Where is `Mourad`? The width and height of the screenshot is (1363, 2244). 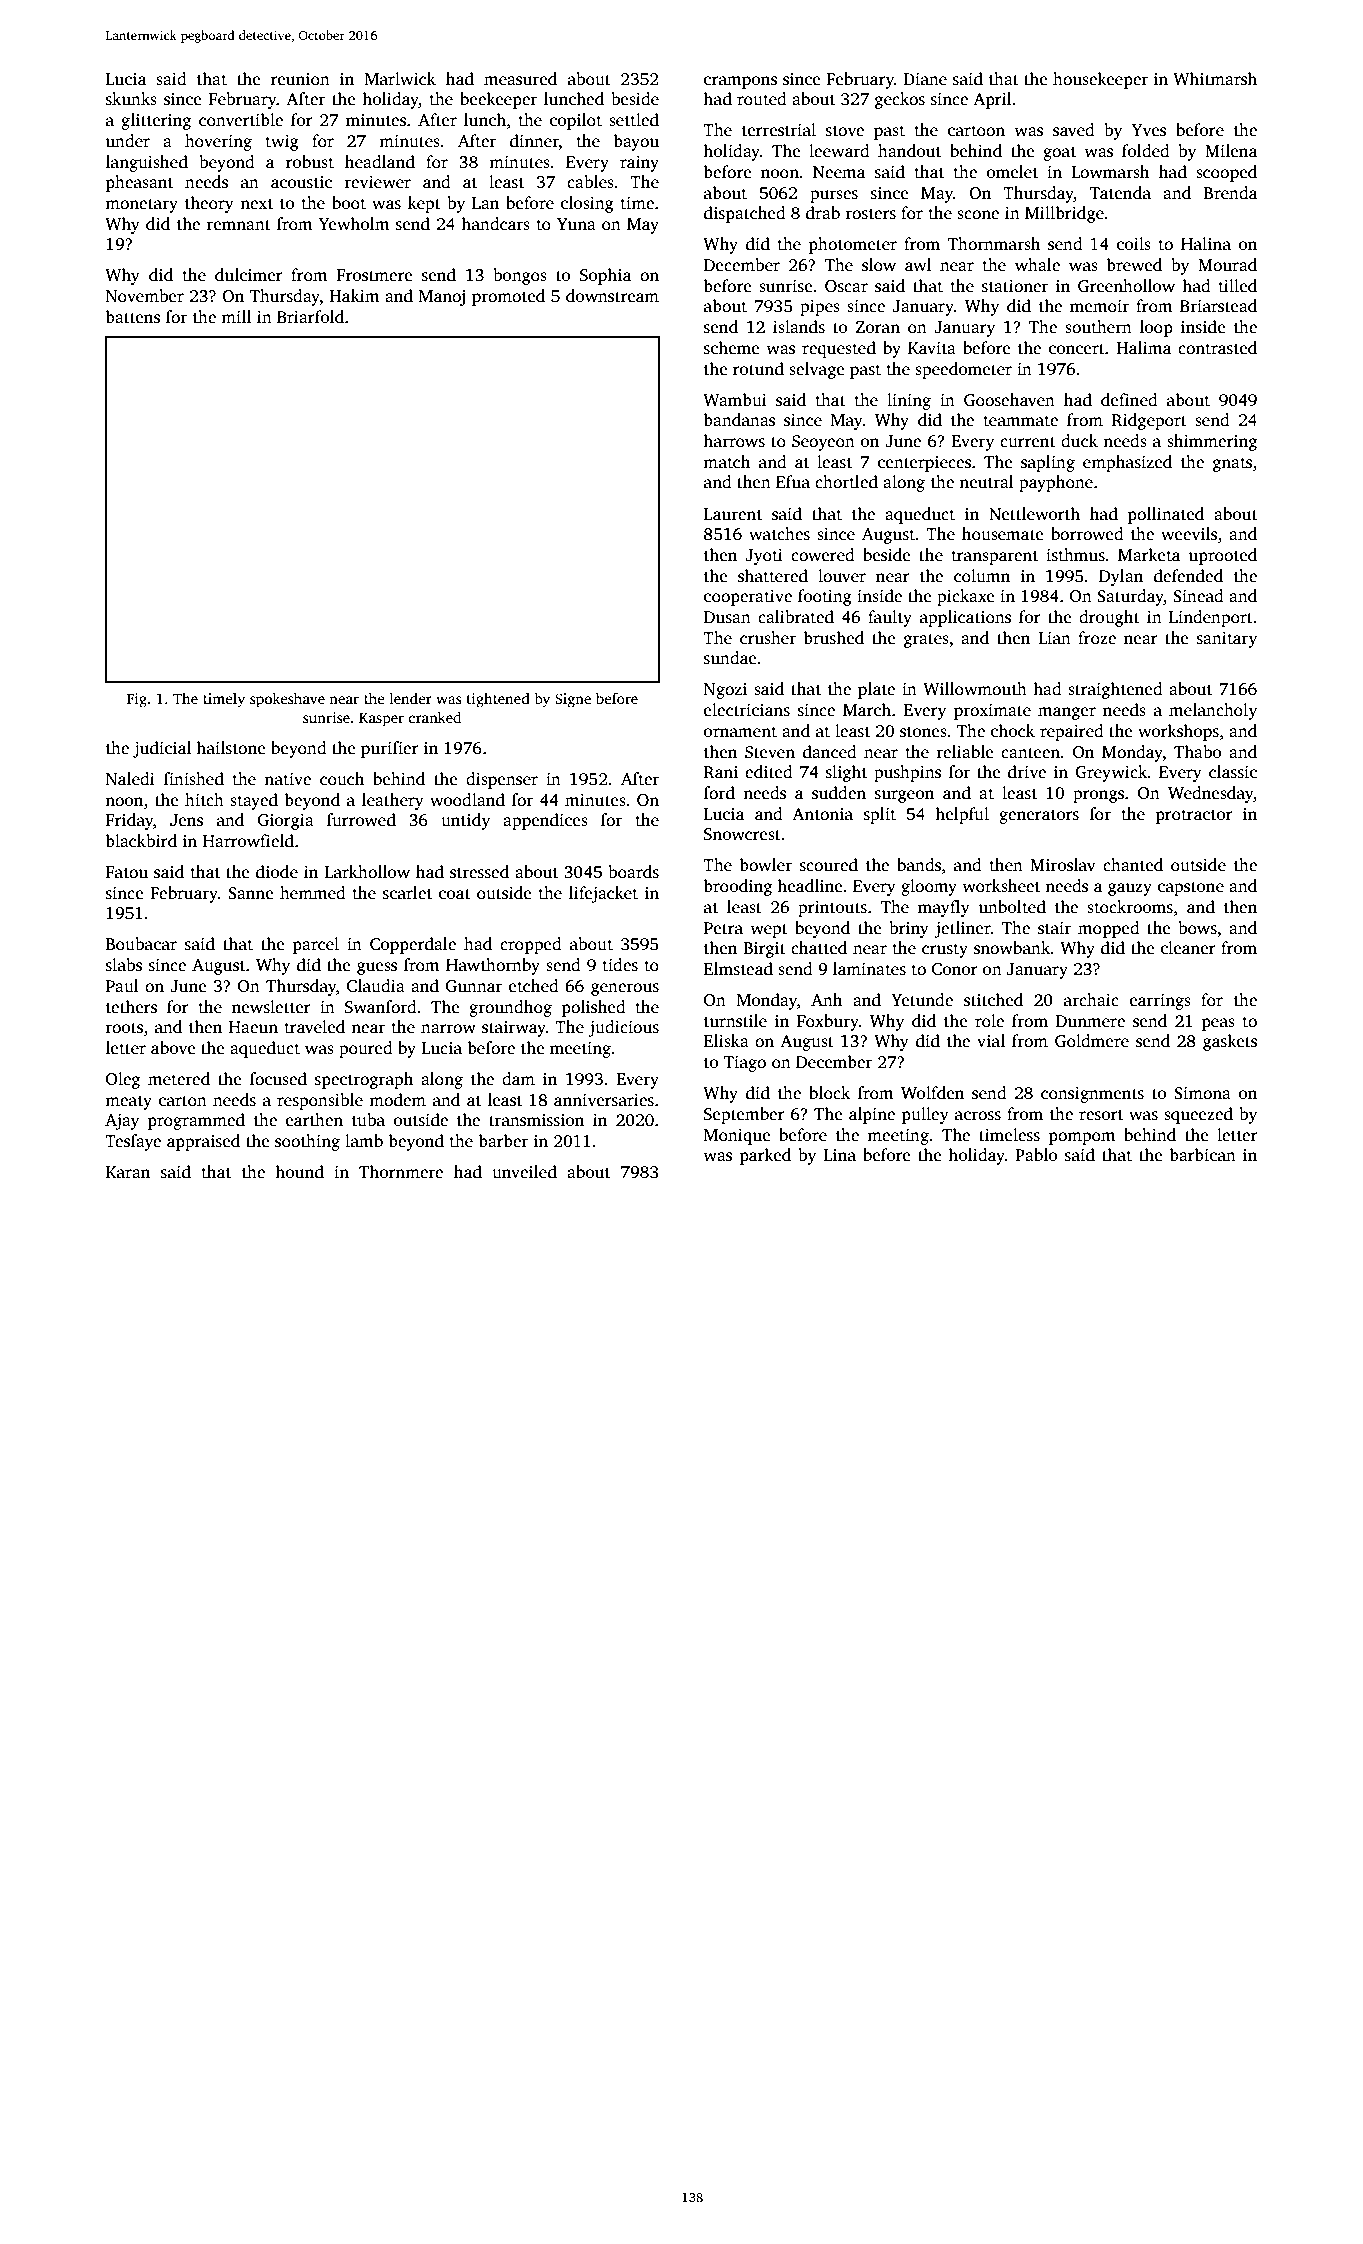 Mourad is located at coordinates (1227, 265).
